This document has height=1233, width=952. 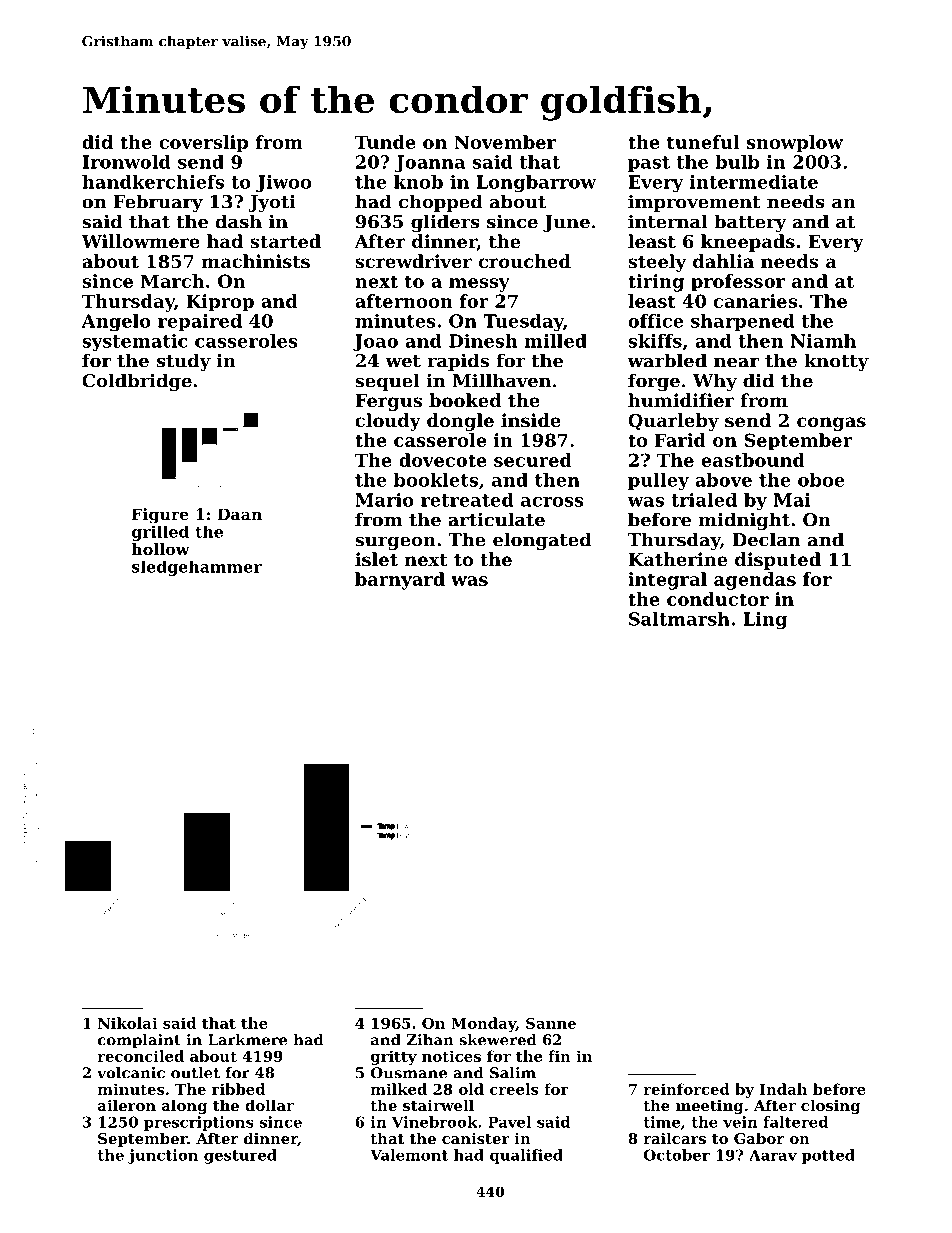 What do you see at coordinates (197, 568) in the document?
I see `sledgehammer` at bounding box center [197, 568].
